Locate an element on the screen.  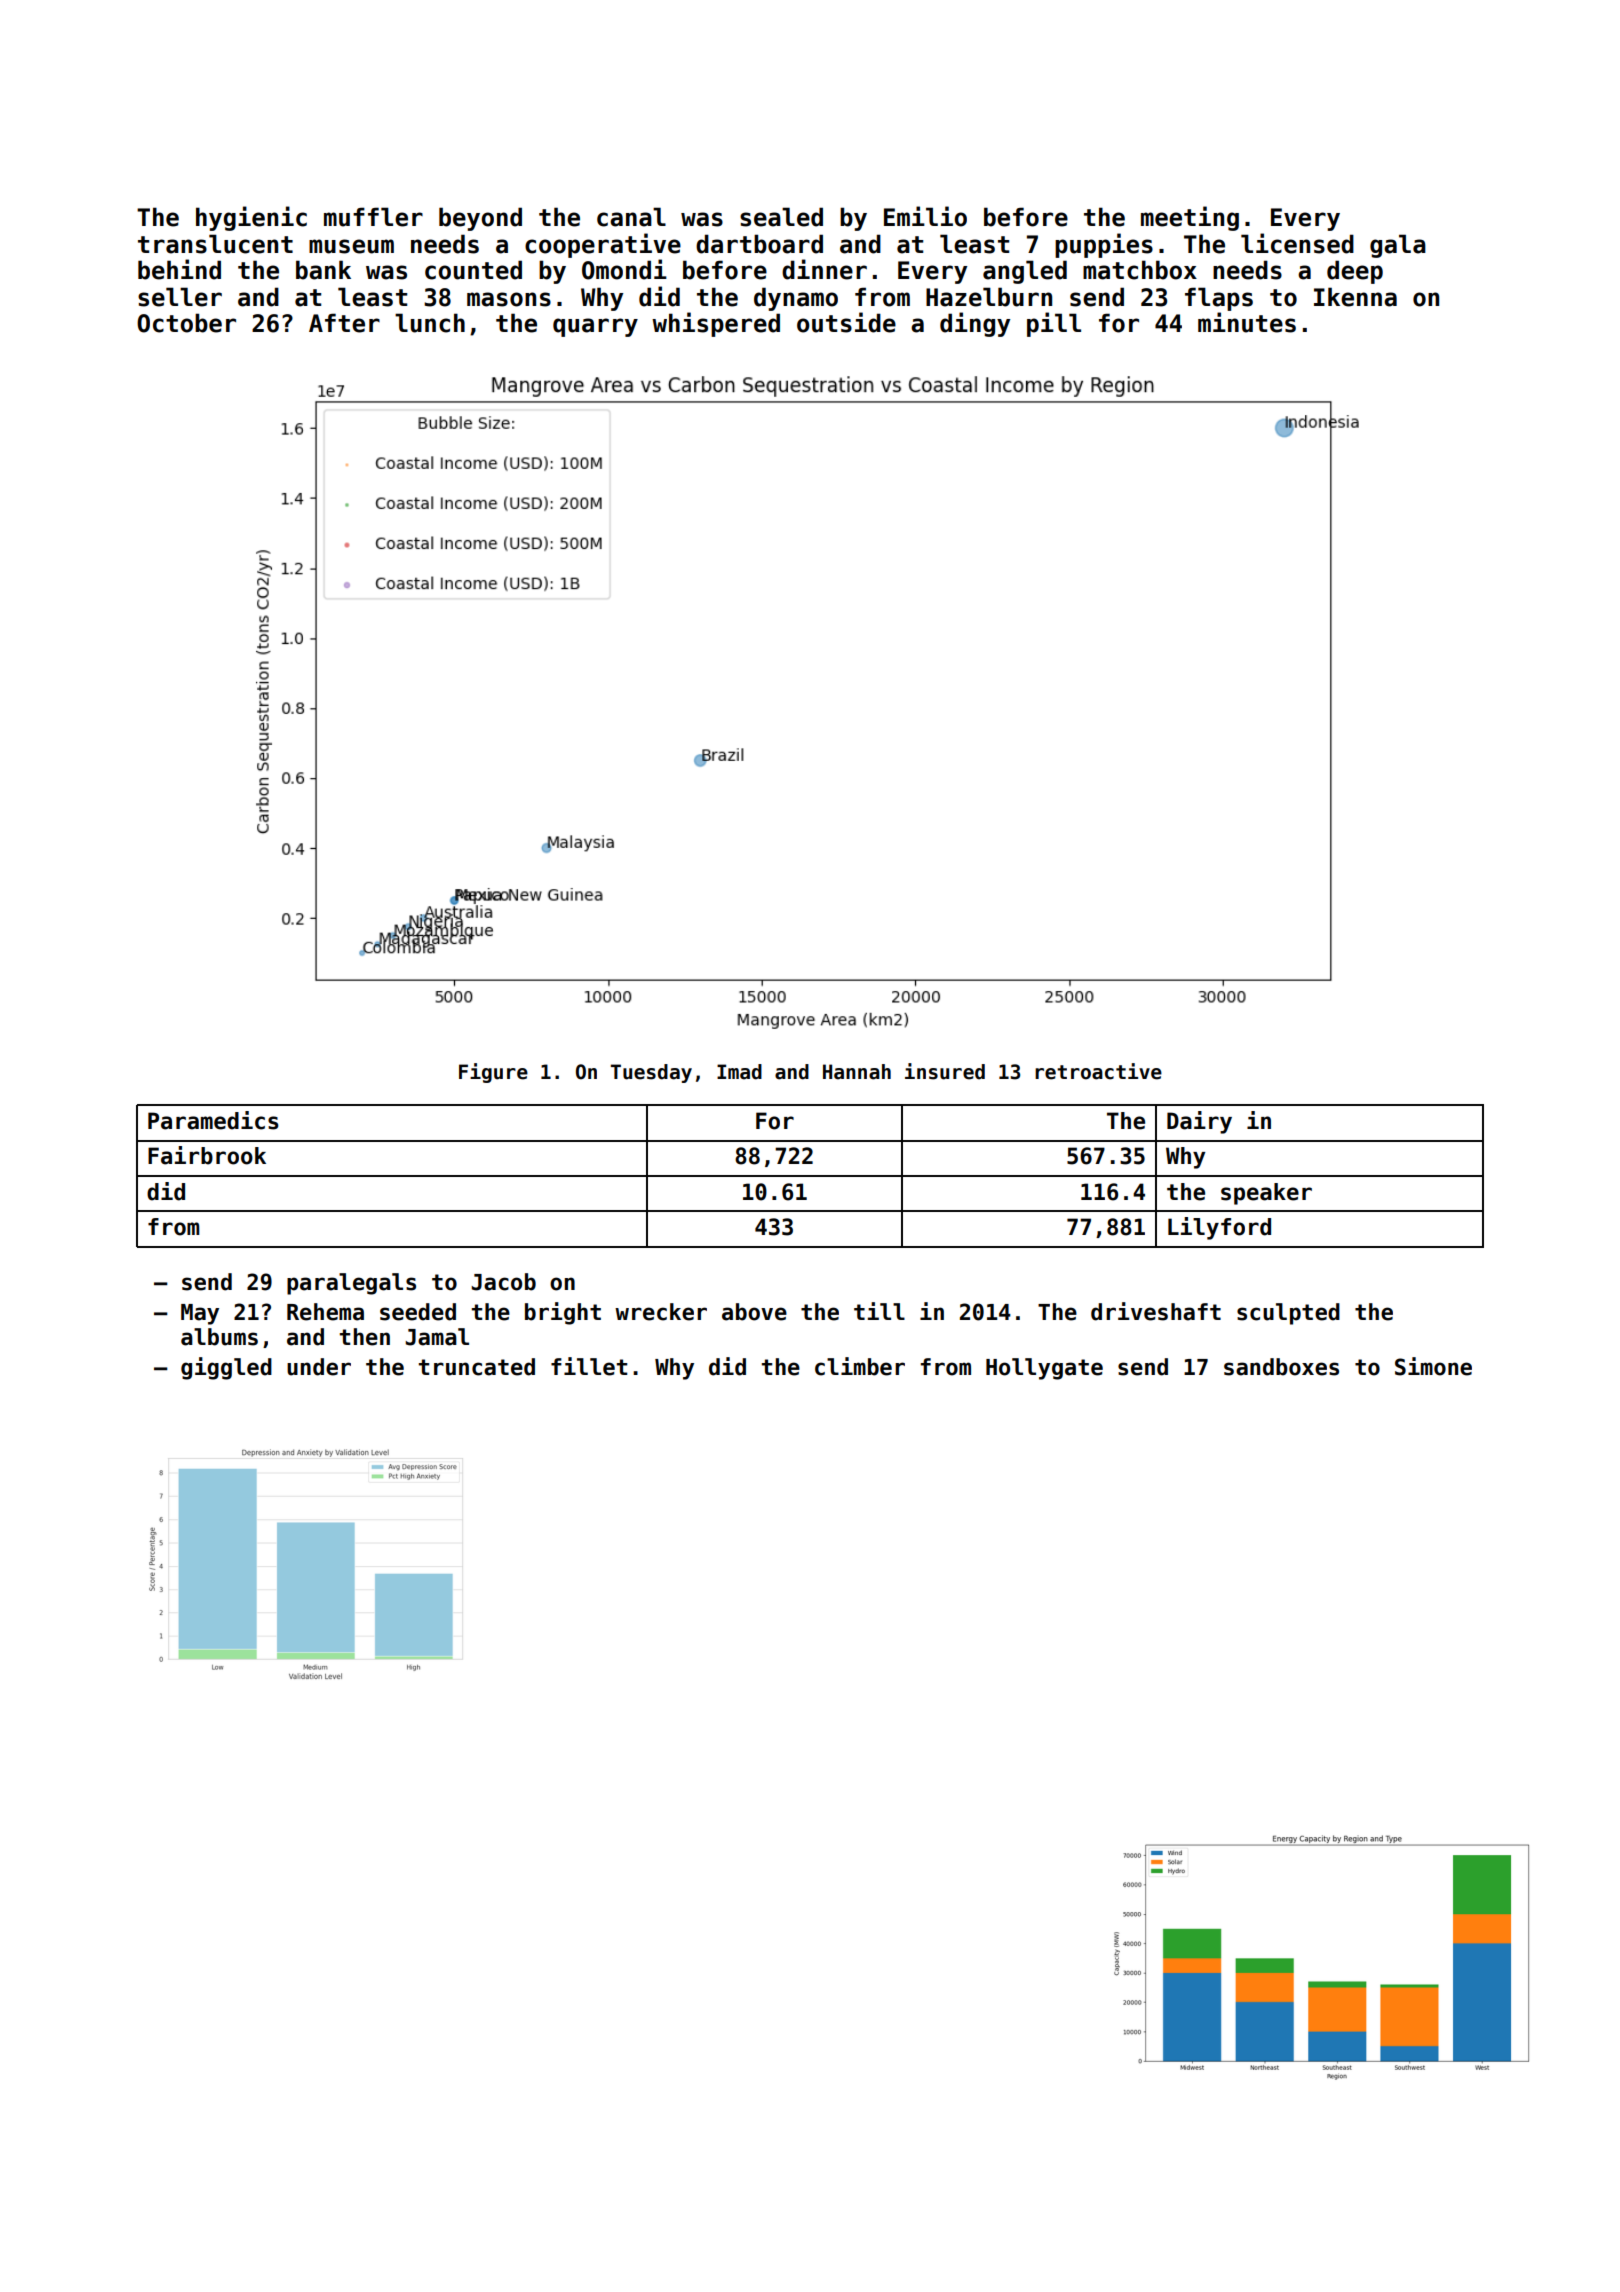
minutes is located at coordinates (1247, 322).
